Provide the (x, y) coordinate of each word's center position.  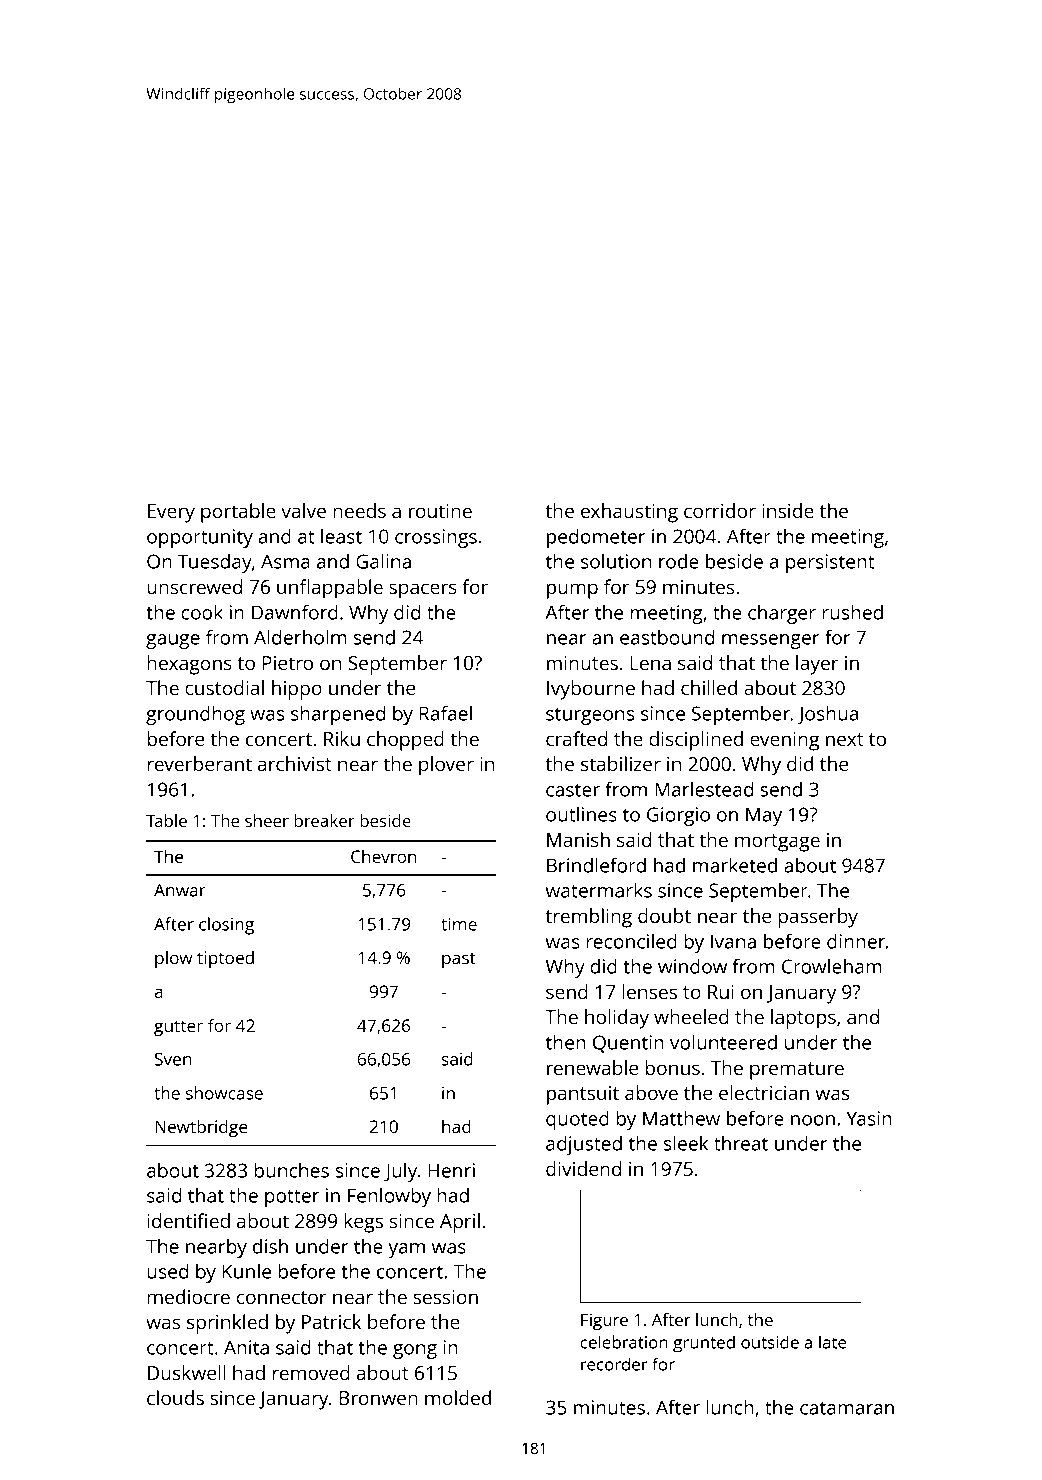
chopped (405, 741)
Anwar (180, 890)
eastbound (667, 637)
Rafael (445, 713)
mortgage (777, 843)
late (832, 1342)
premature (797, 1071)
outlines (581, 814)
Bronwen (378, 1398)
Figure (604, 1321)
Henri (451, 1170)
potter (292, 1198)
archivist (295, 763)
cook (202, 612)
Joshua (827, 714)
